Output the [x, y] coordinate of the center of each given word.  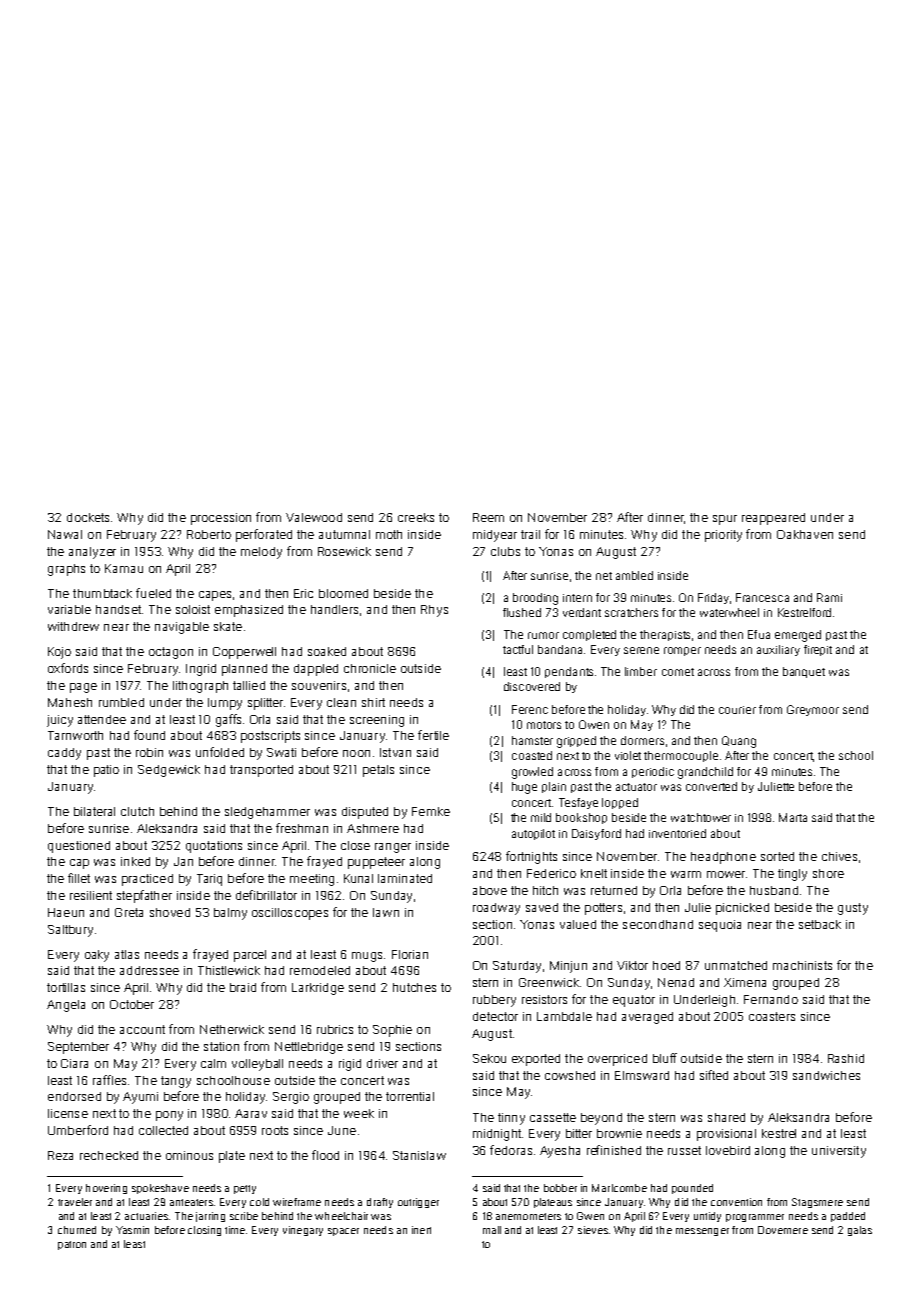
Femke [431, 811]
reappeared [773, 519]
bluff [665, 1058]
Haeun [66, 912]
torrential [410, 1096]
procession [221, 519]
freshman [302, 828]
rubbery [494, 1001]
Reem [488, 517]
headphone [723, 858]
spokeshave [160, 1189]
